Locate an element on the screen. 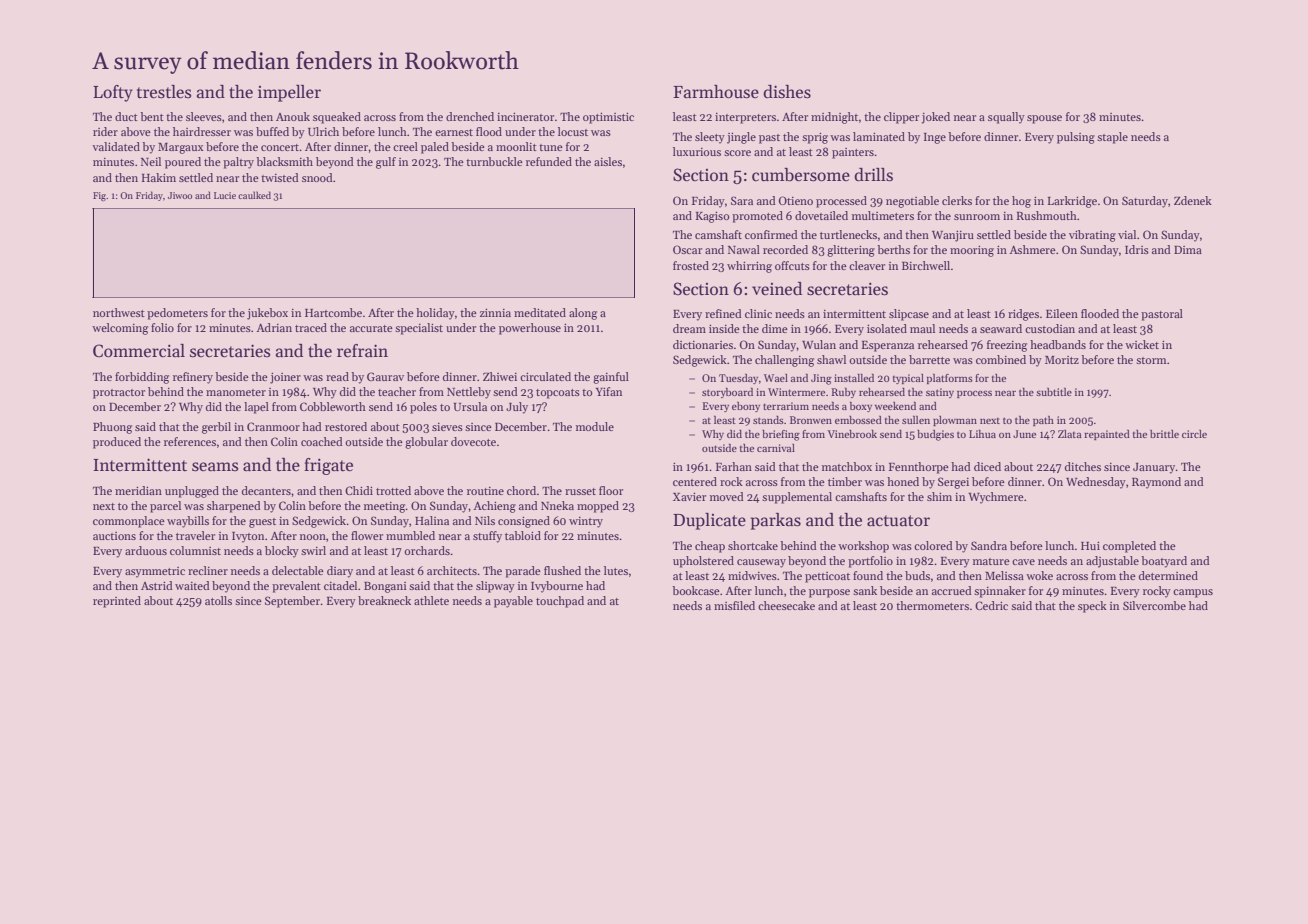 The image size is (1308, 924). Dima is located at coordinates (1188, 250).
